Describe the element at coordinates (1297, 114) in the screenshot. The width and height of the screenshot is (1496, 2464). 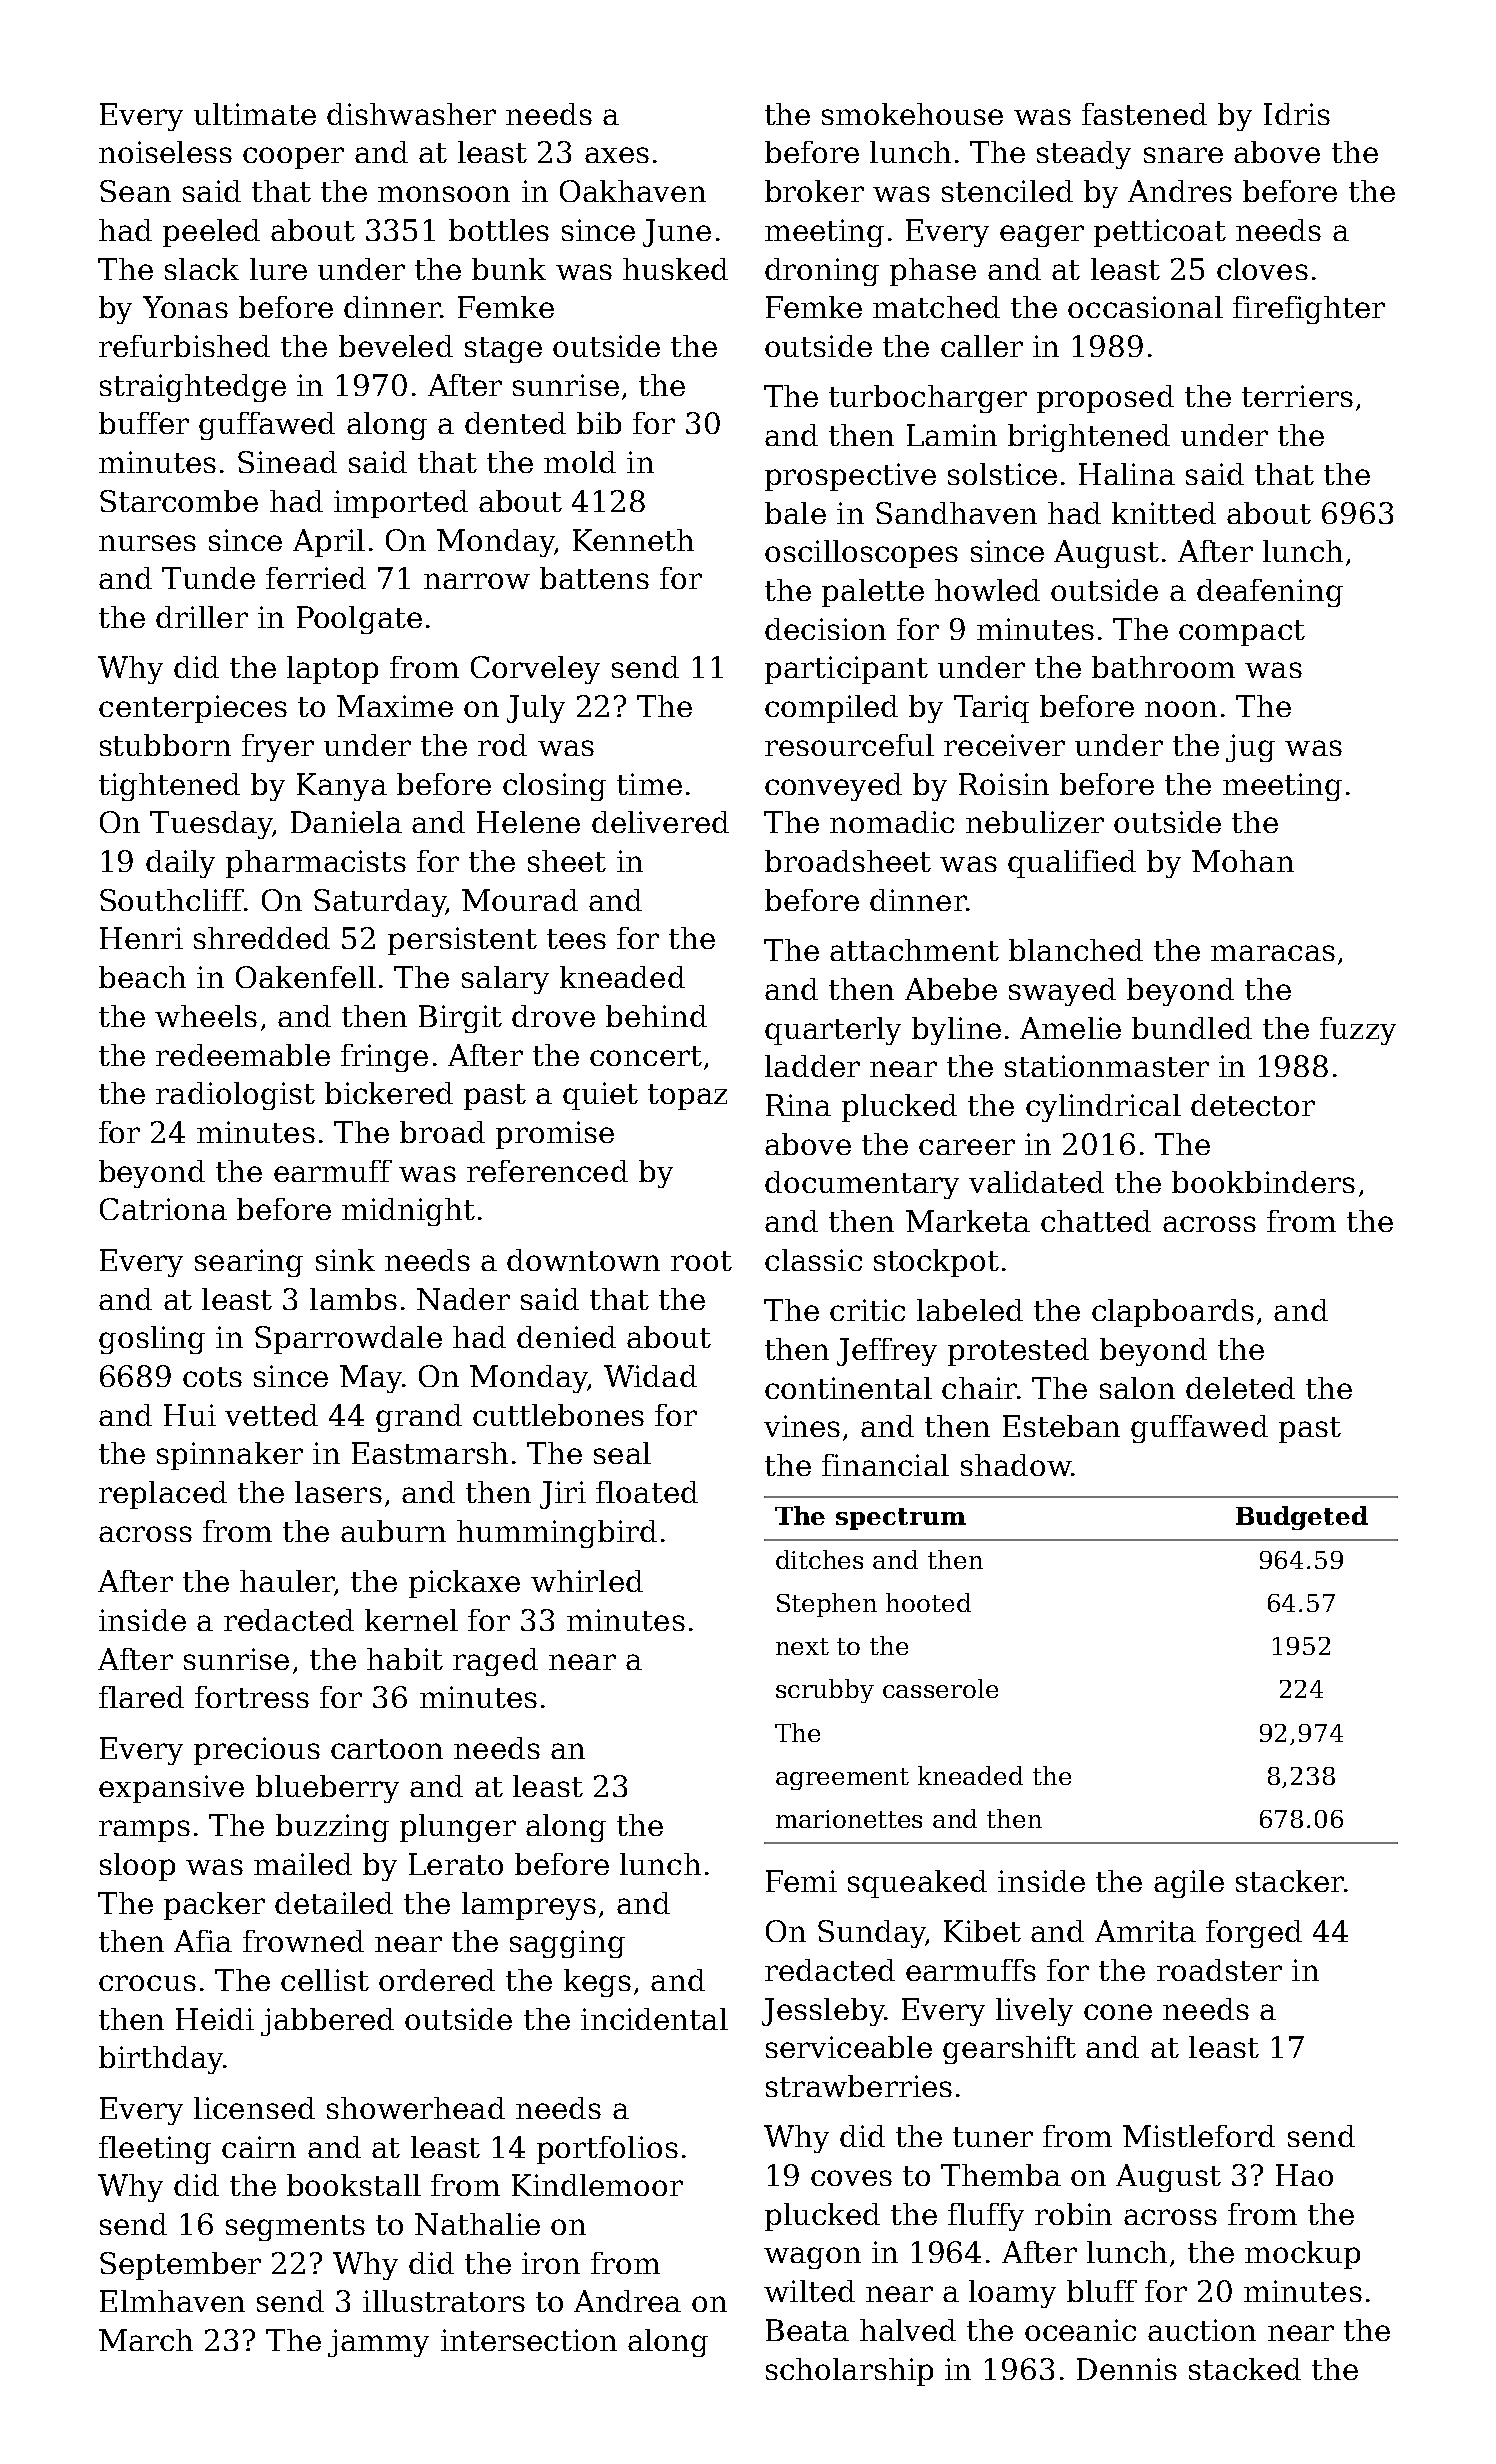
I see `Idris` at that location.
